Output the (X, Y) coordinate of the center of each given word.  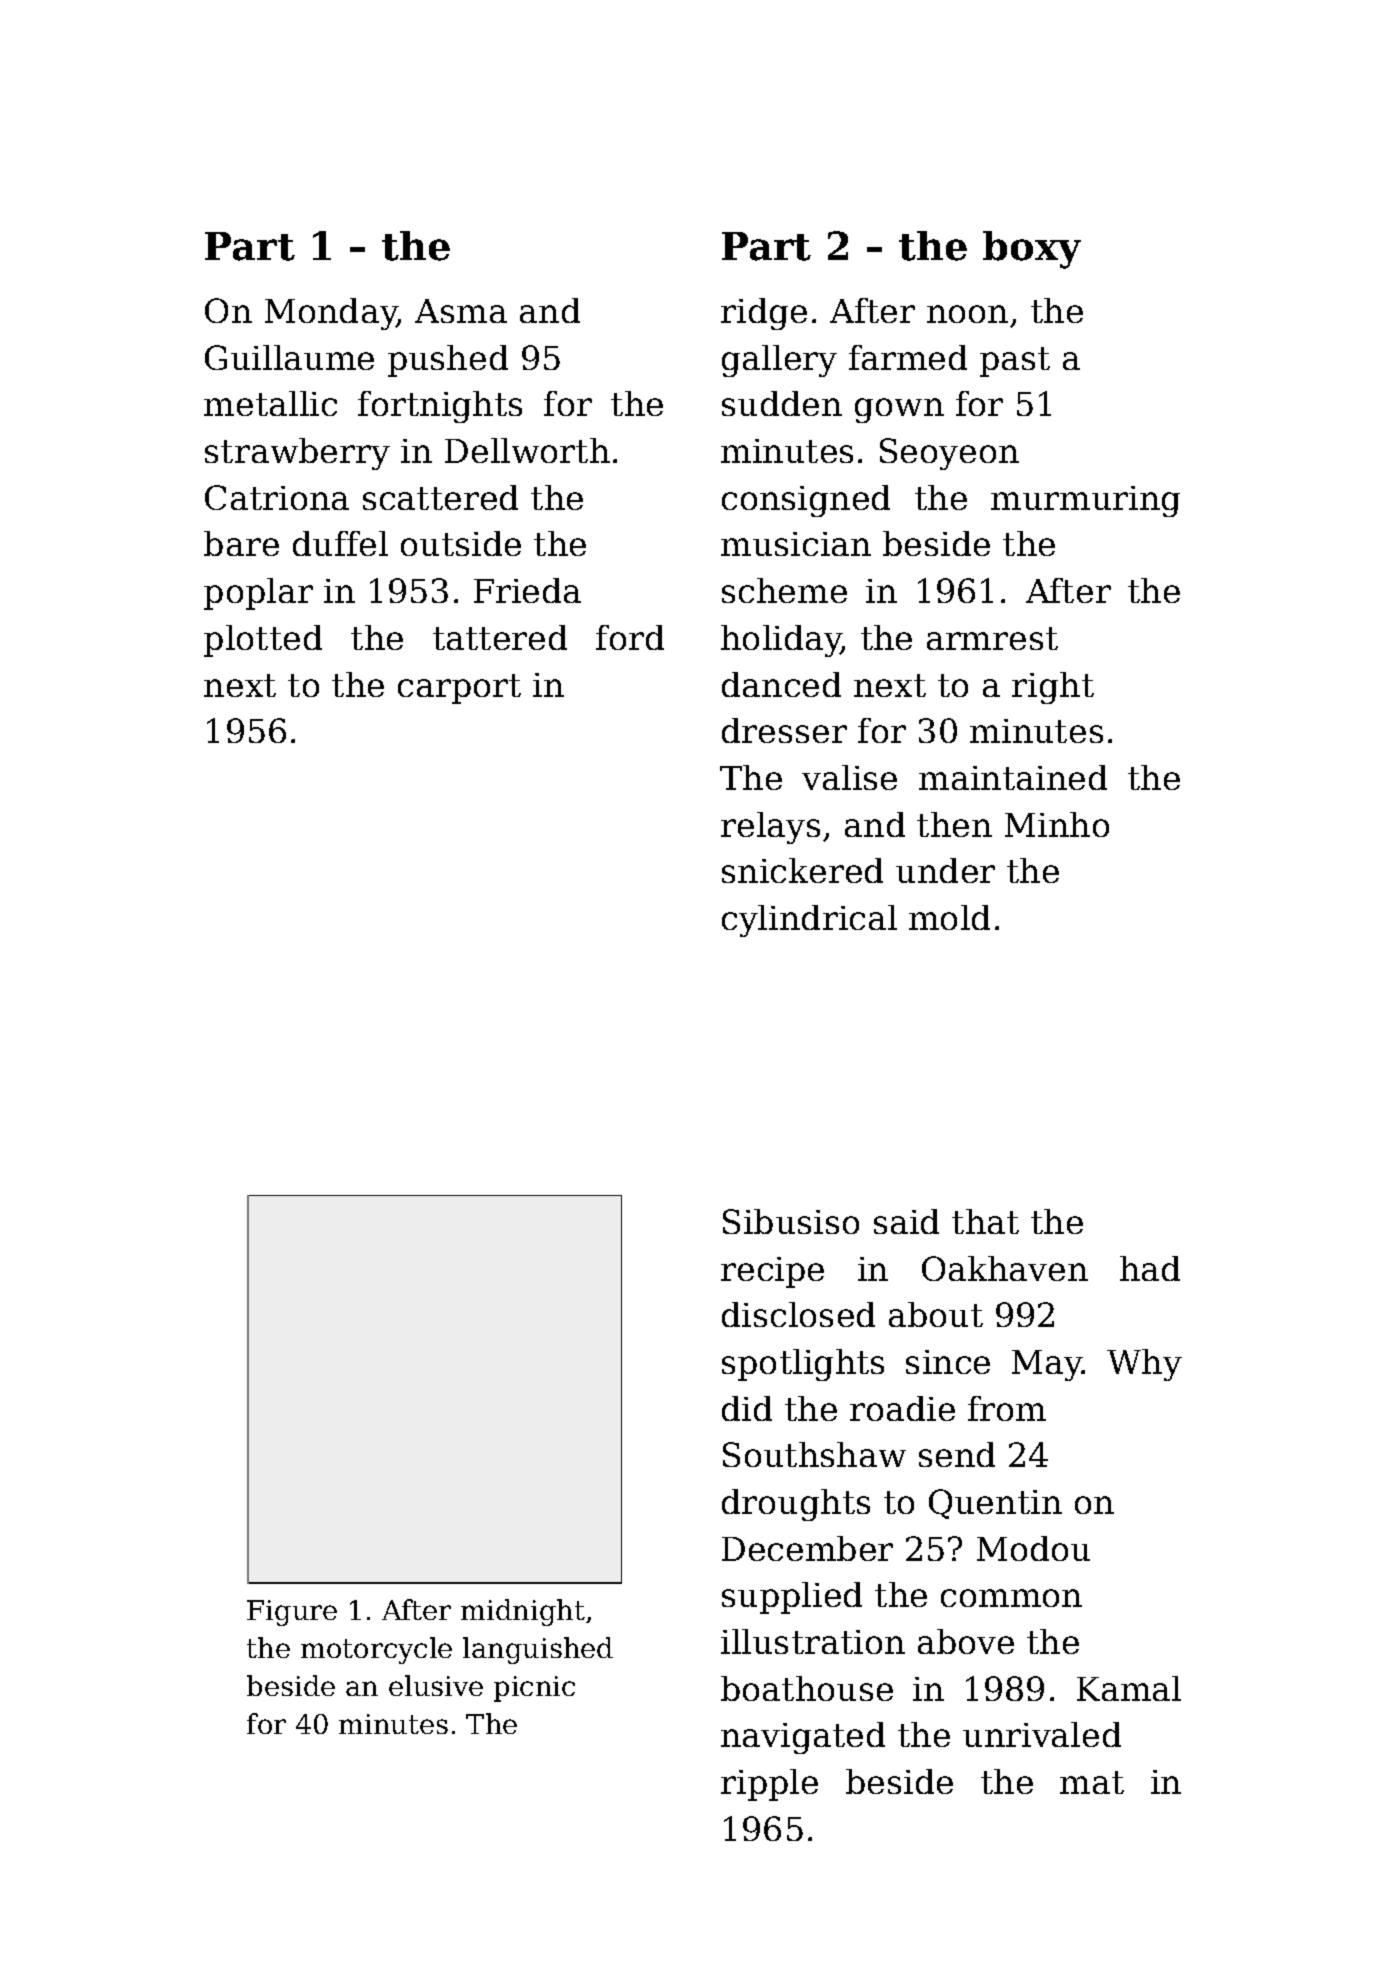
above (966, 1641)
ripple (769, 1785)
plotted (263, 641)
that (985, 1221)
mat (1092, 1782)
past (1015, 362)
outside (461, 543)
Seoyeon (949, 454)
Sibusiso (791, 1221)
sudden (782, 403)
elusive (436, 1685)
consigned (806, 501)
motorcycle (376, 1650)
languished (538, 1650)
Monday (331, 314)
